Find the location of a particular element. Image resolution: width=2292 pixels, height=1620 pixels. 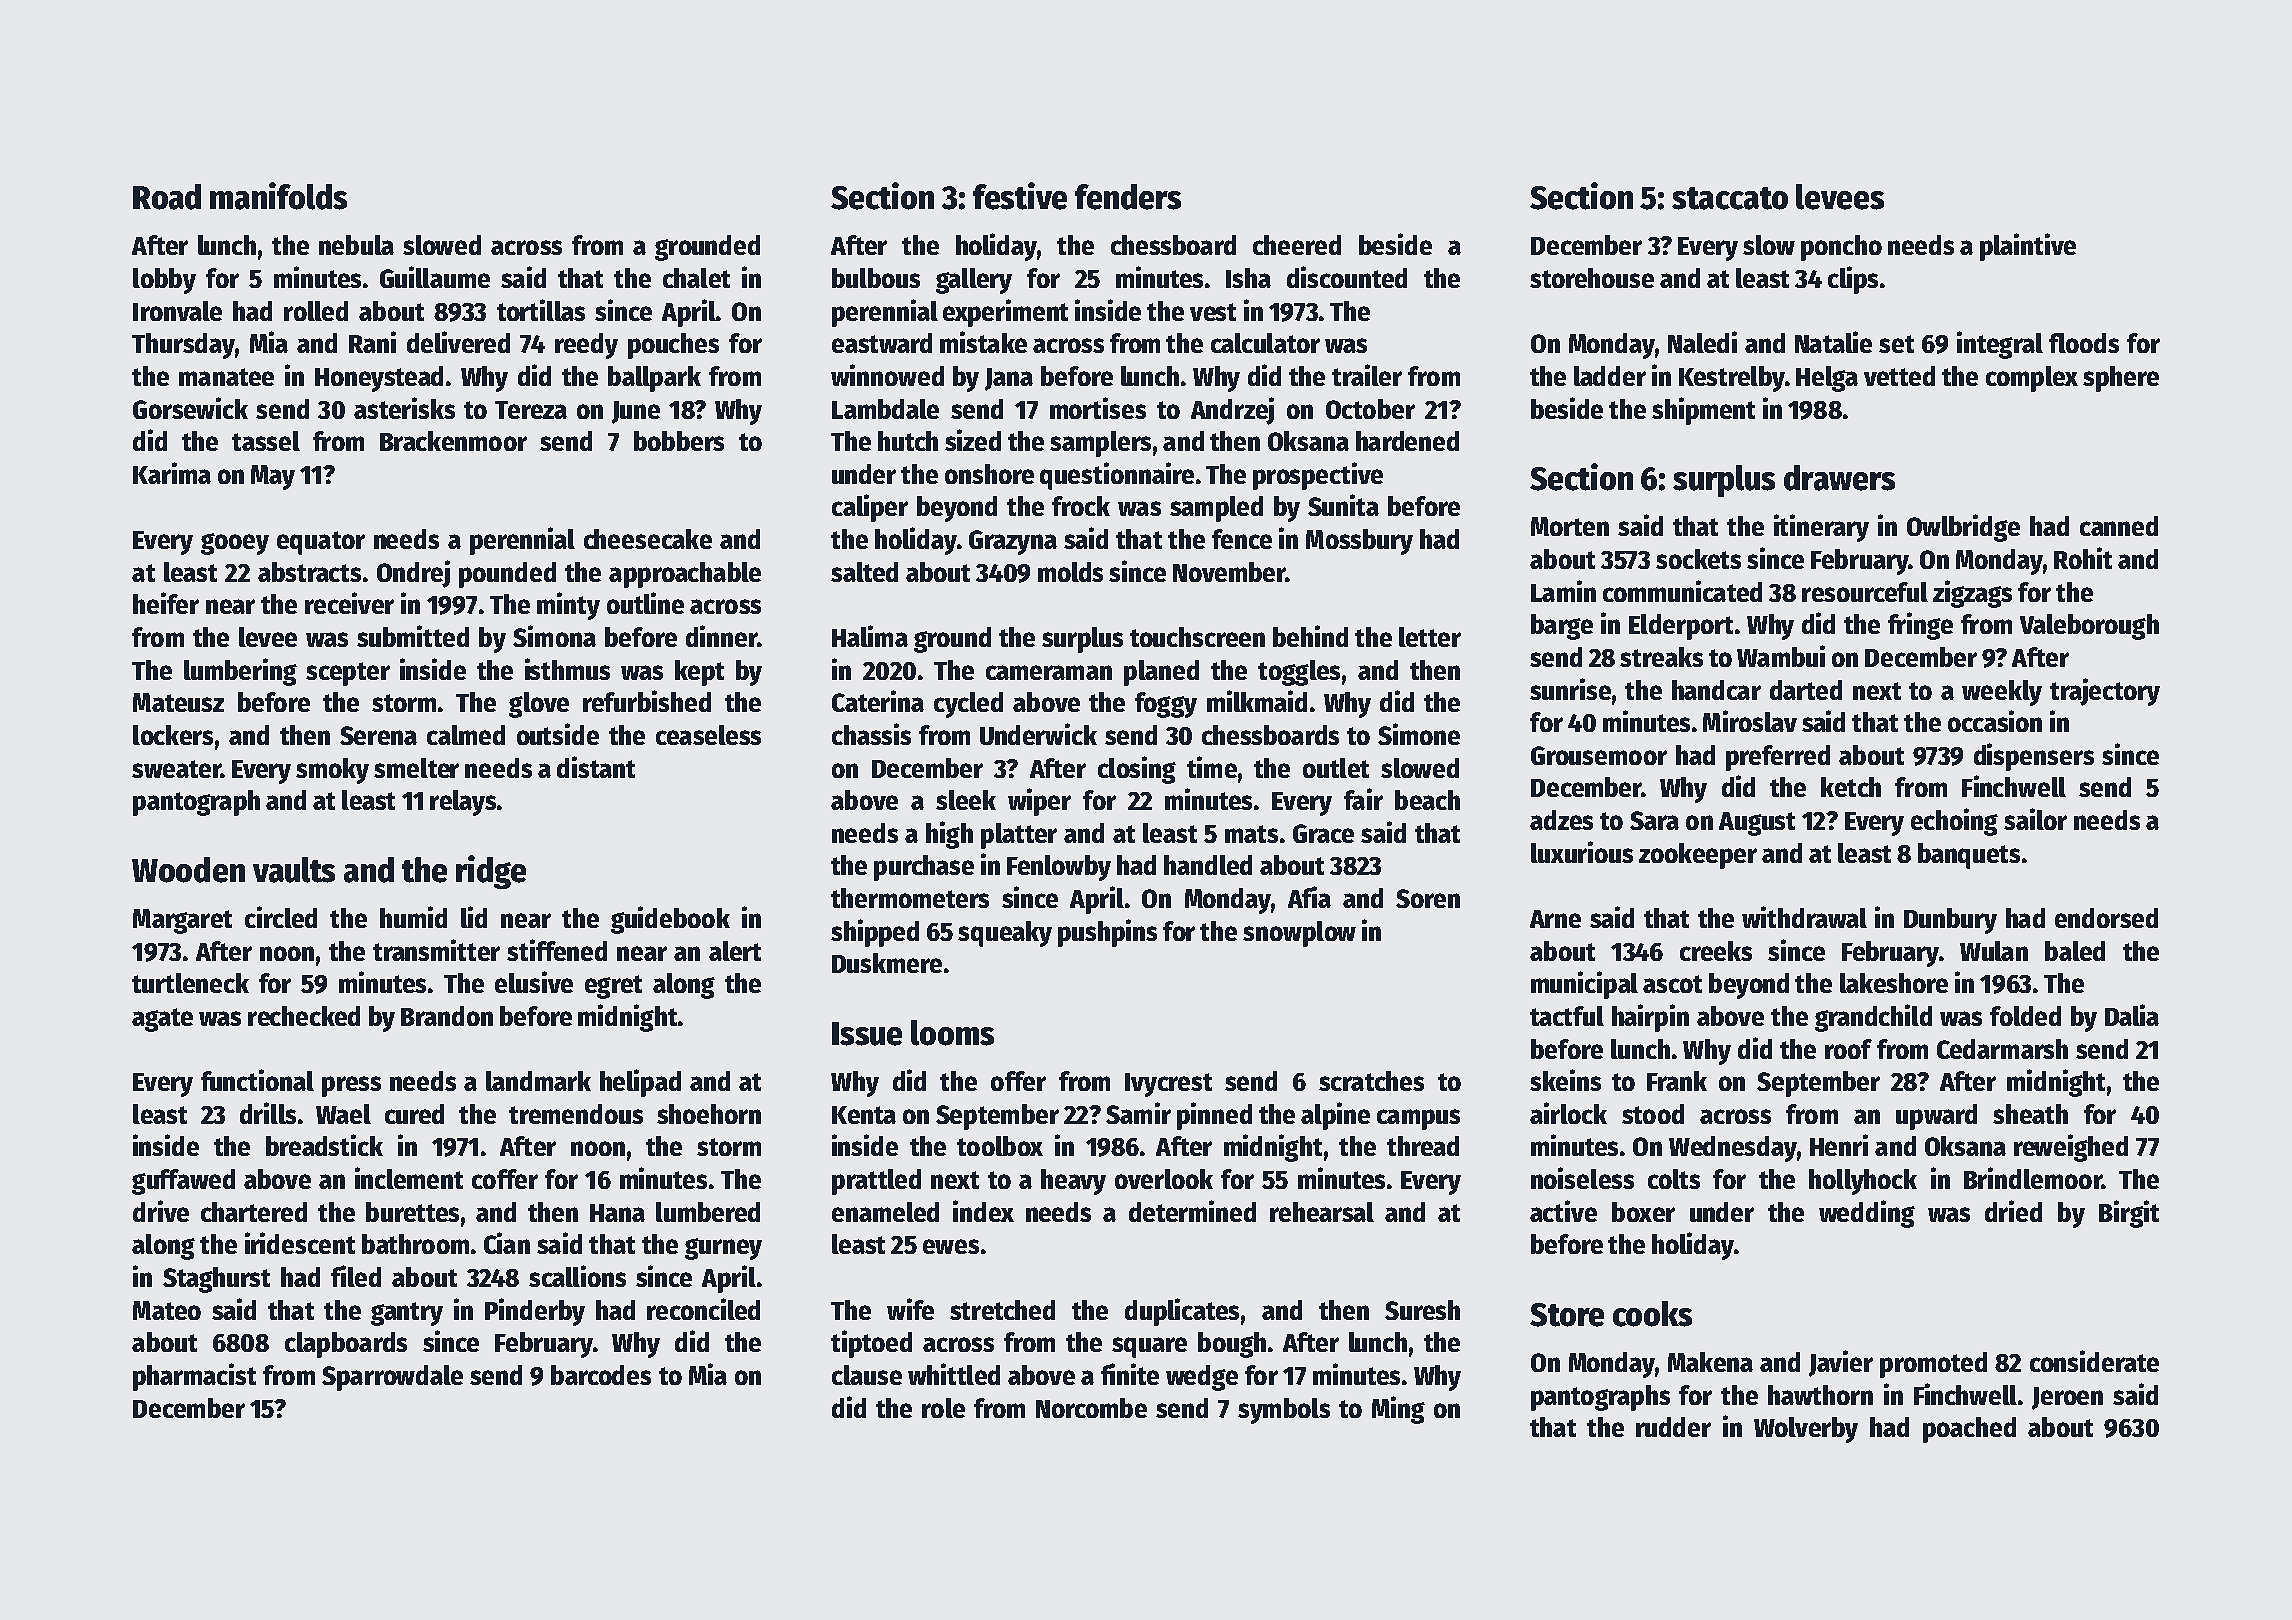

fenders is located at coordinates (1128, 197).
